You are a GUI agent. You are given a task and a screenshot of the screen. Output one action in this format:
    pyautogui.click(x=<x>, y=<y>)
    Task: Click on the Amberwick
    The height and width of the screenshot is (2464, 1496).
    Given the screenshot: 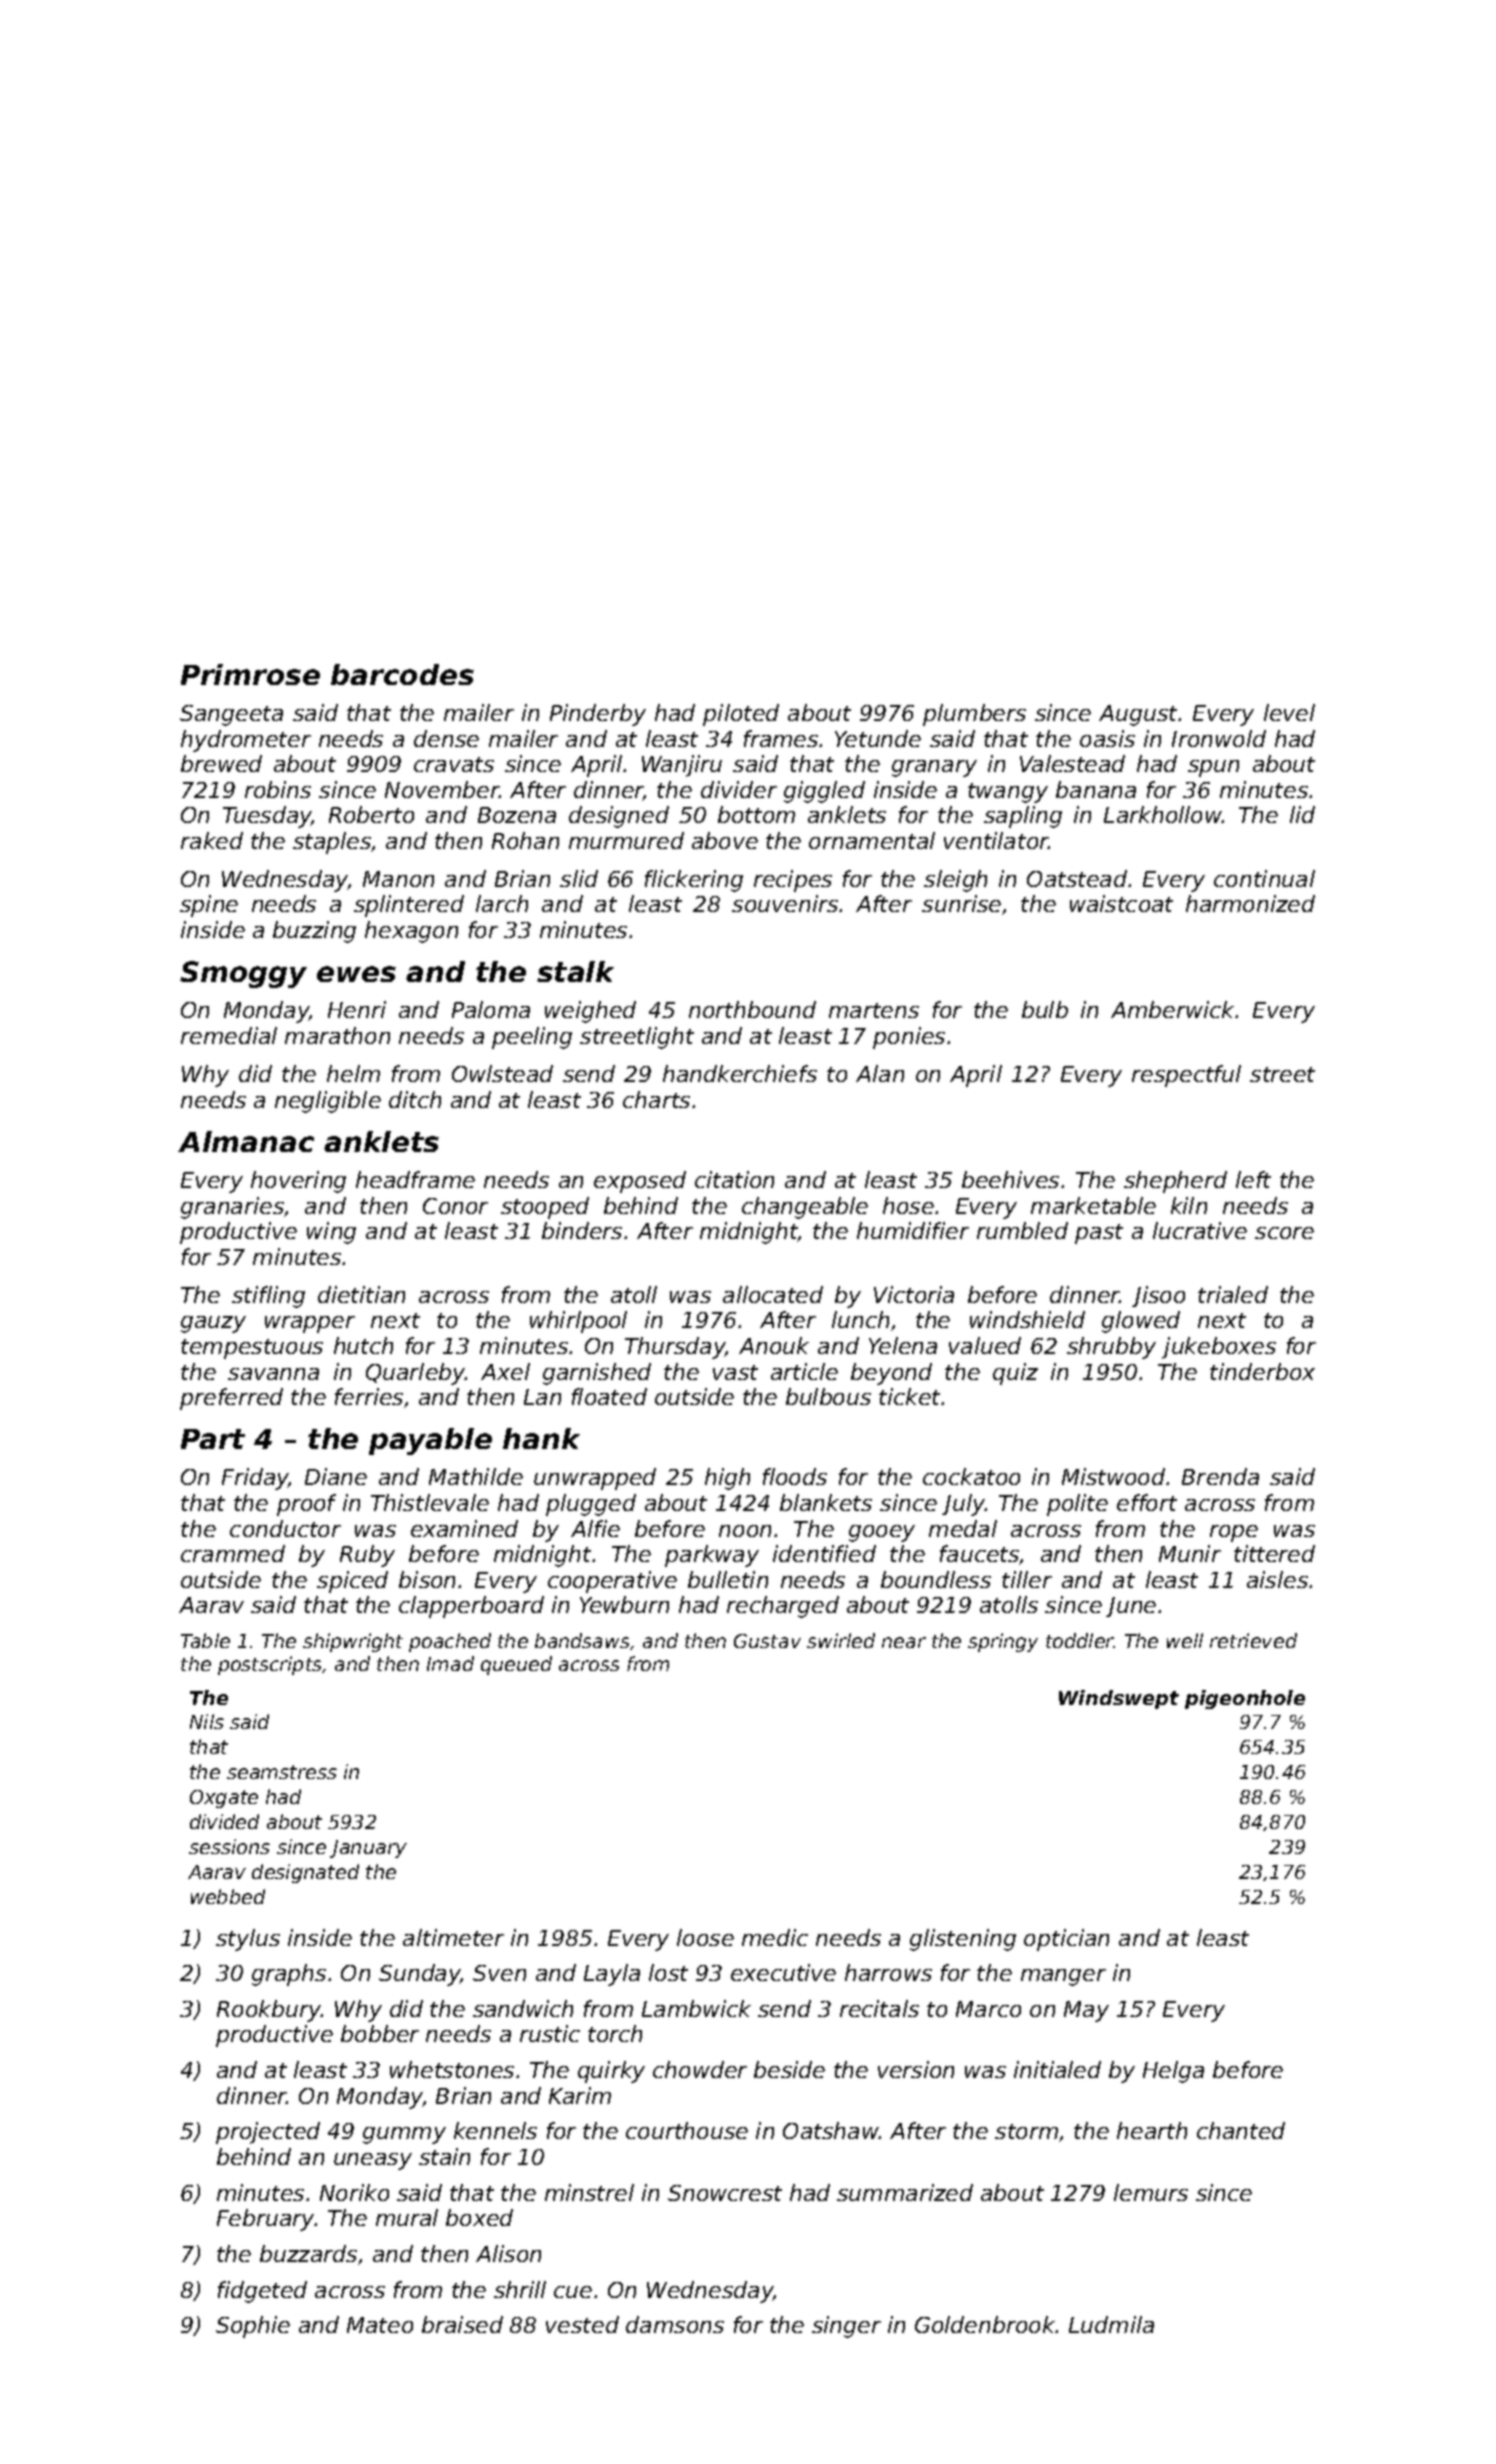 What is the action you would take?
    pyautogui.click(x=1172, y=1009)
